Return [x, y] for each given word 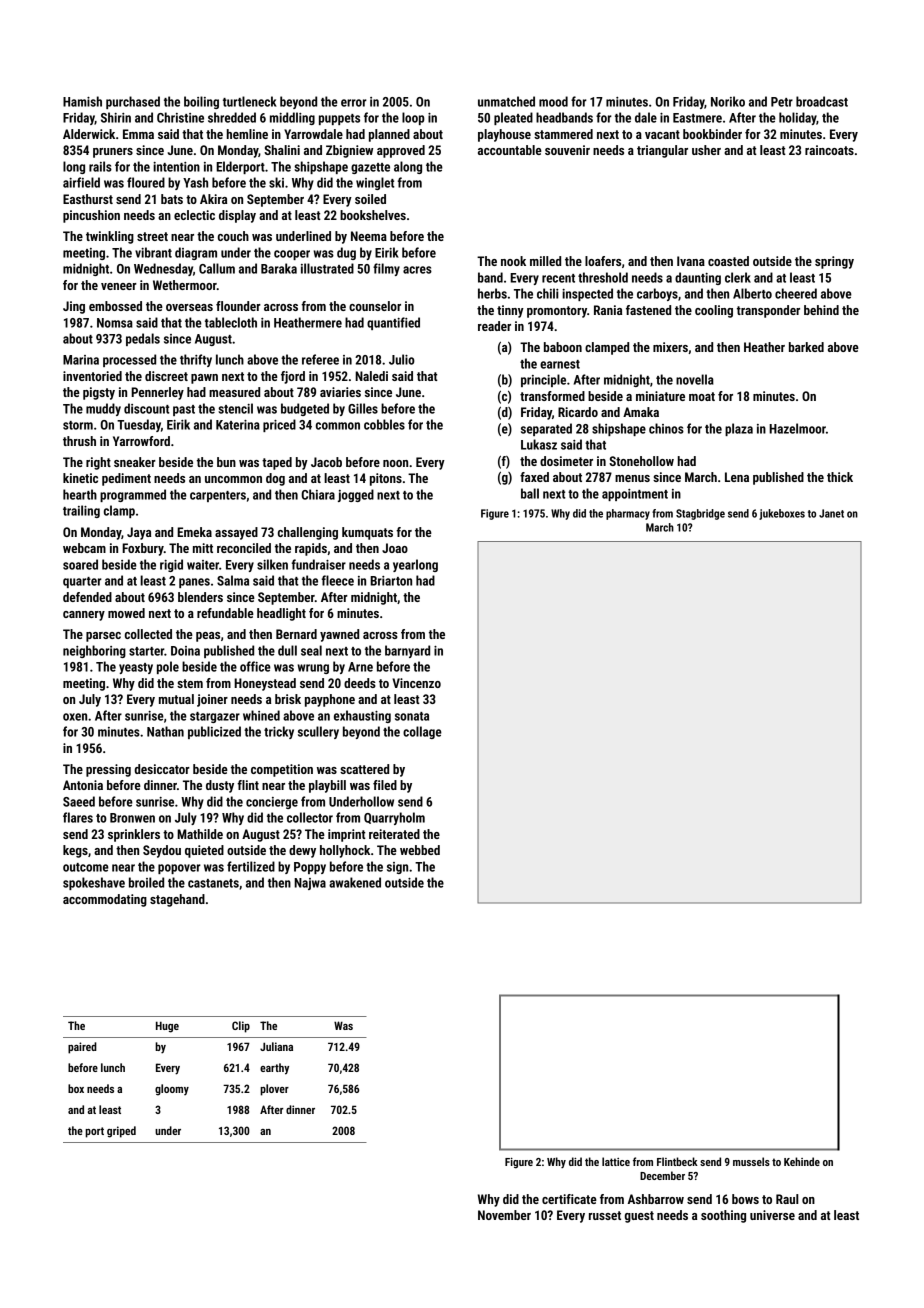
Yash [195, 182]
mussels [751, 1161]
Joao [395, 548]
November [504, 1215]
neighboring [94, 651]
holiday [798, 118]
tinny [510, 311]
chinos [666, 428]
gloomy [172, 1090]
